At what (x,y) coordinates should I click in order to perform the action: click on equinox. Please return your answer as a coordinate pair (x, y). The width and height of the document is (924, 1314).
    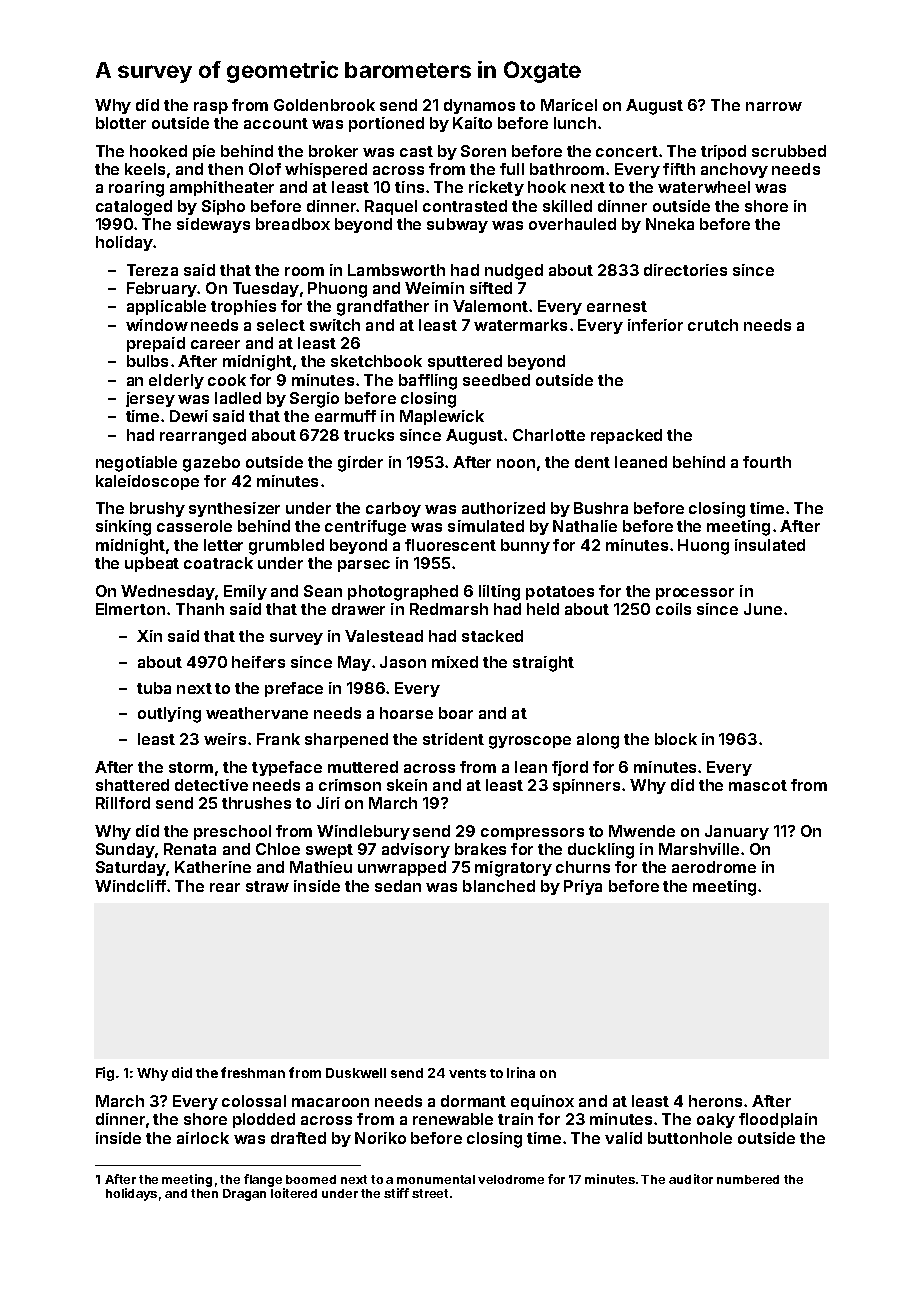
    Looking at the image, I should click on (542, 1102).
